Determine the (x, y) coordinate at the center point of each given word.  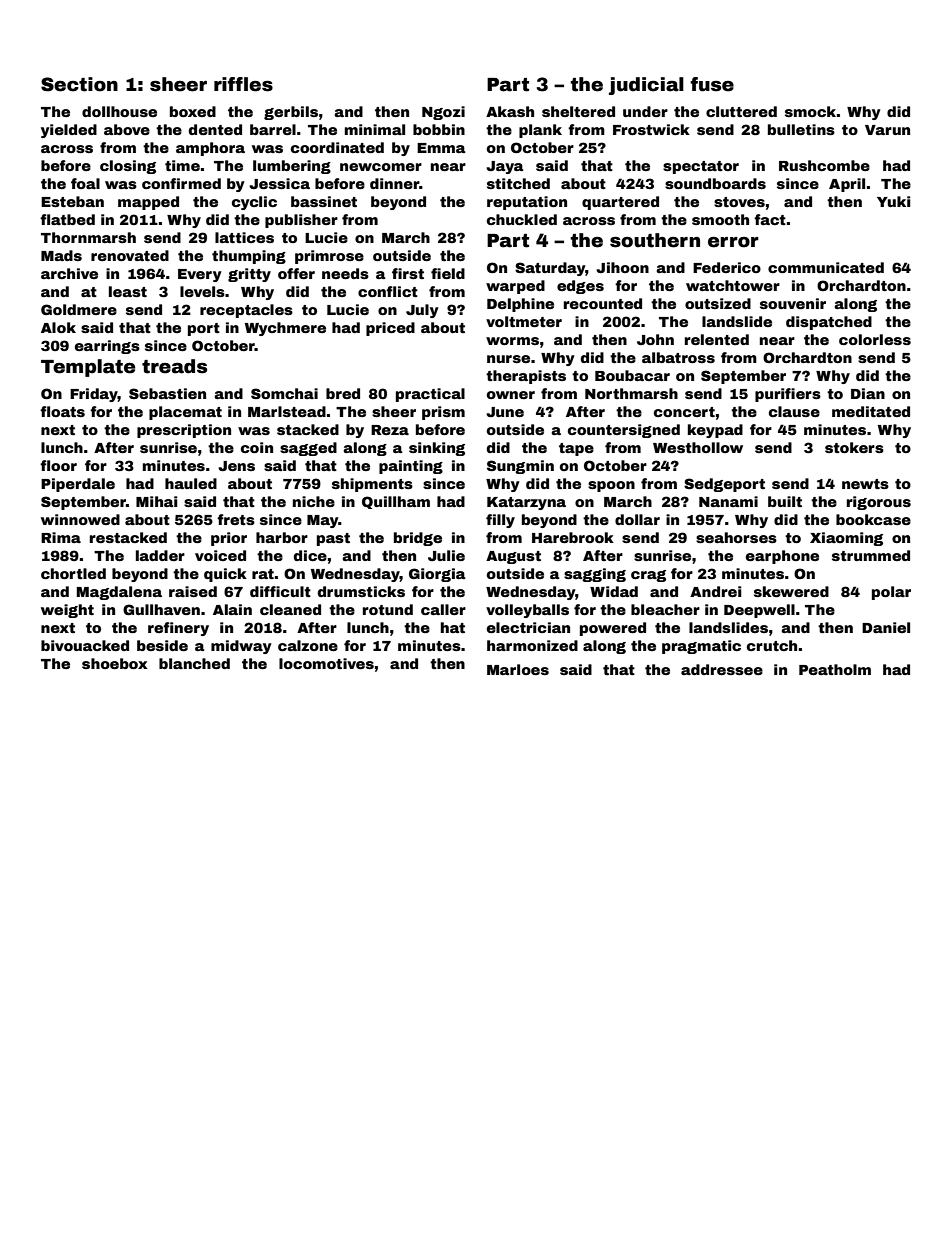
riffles (243, 84)
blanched (194, 663)
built (785, 501)
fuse (712, 84)
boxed (193, 111)
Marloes (518, 669)
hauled (191, 483)
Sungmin (520, 467)
